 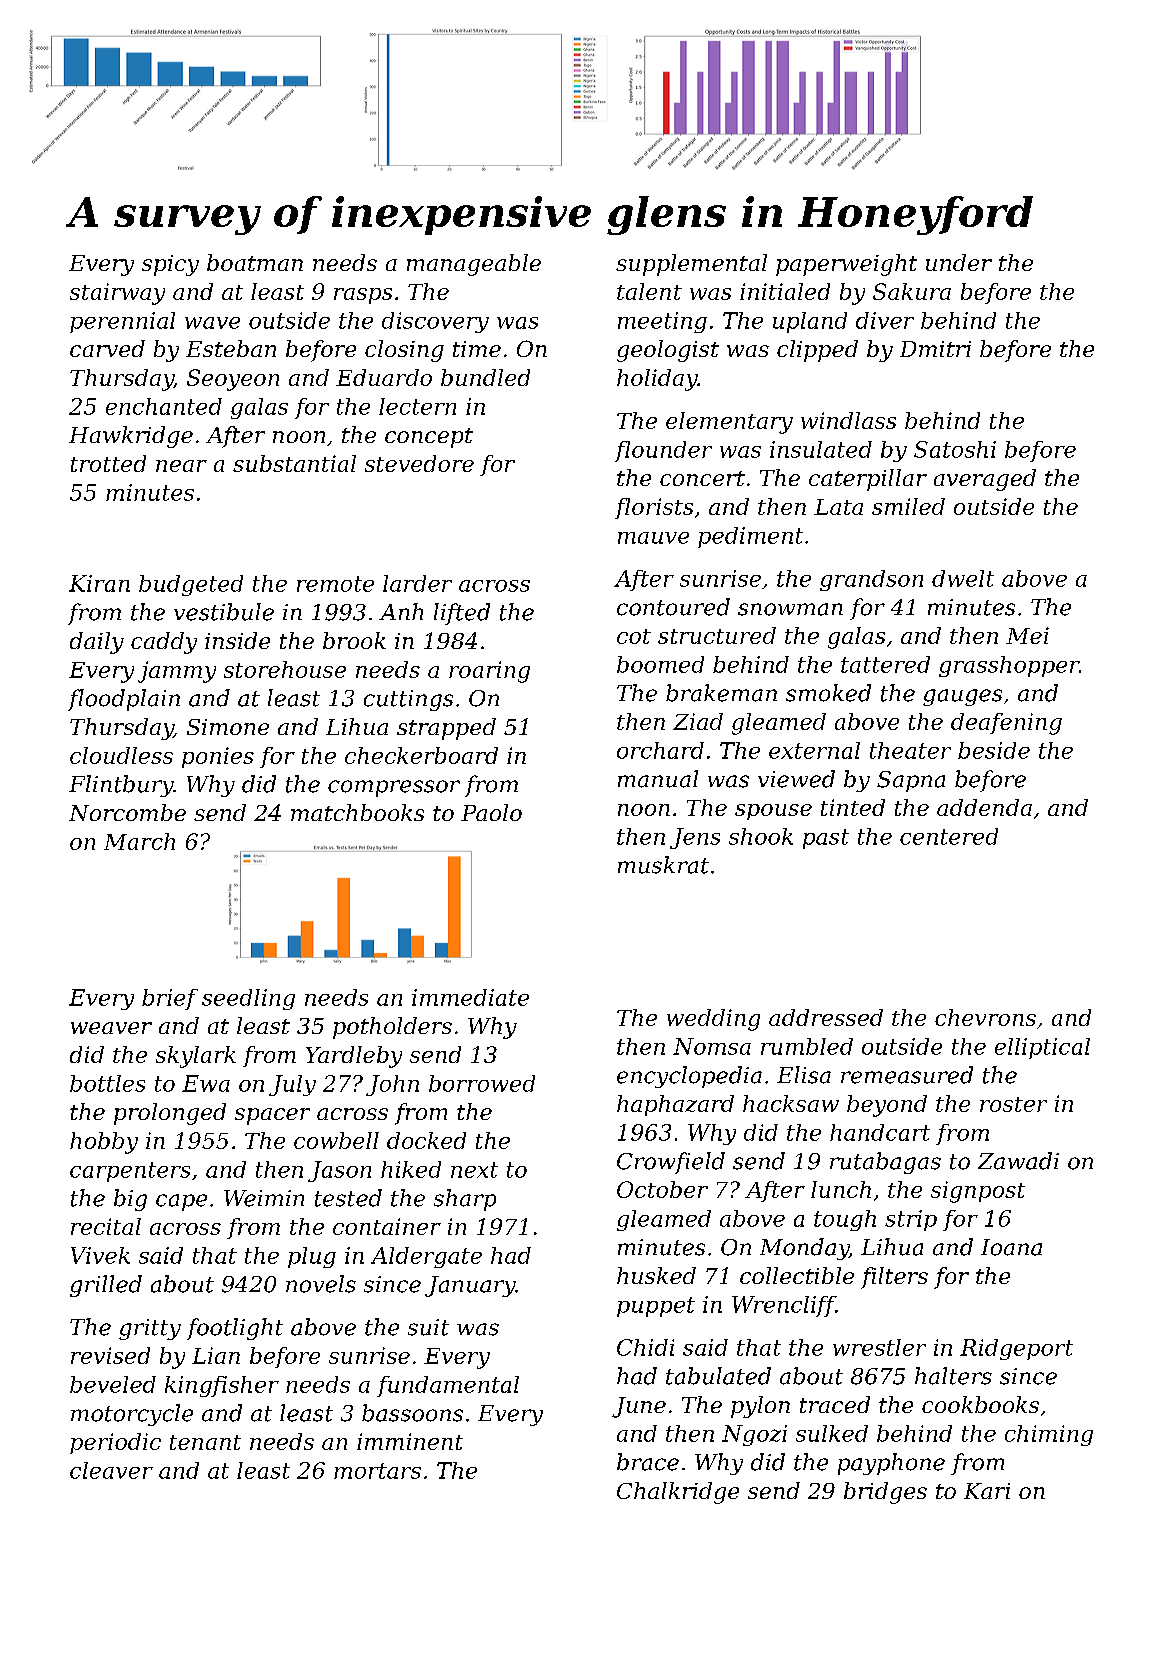 What do you see at coordinates (949, 836) in the screenshot?
I see `centered` at bounding box center [949, 836].
